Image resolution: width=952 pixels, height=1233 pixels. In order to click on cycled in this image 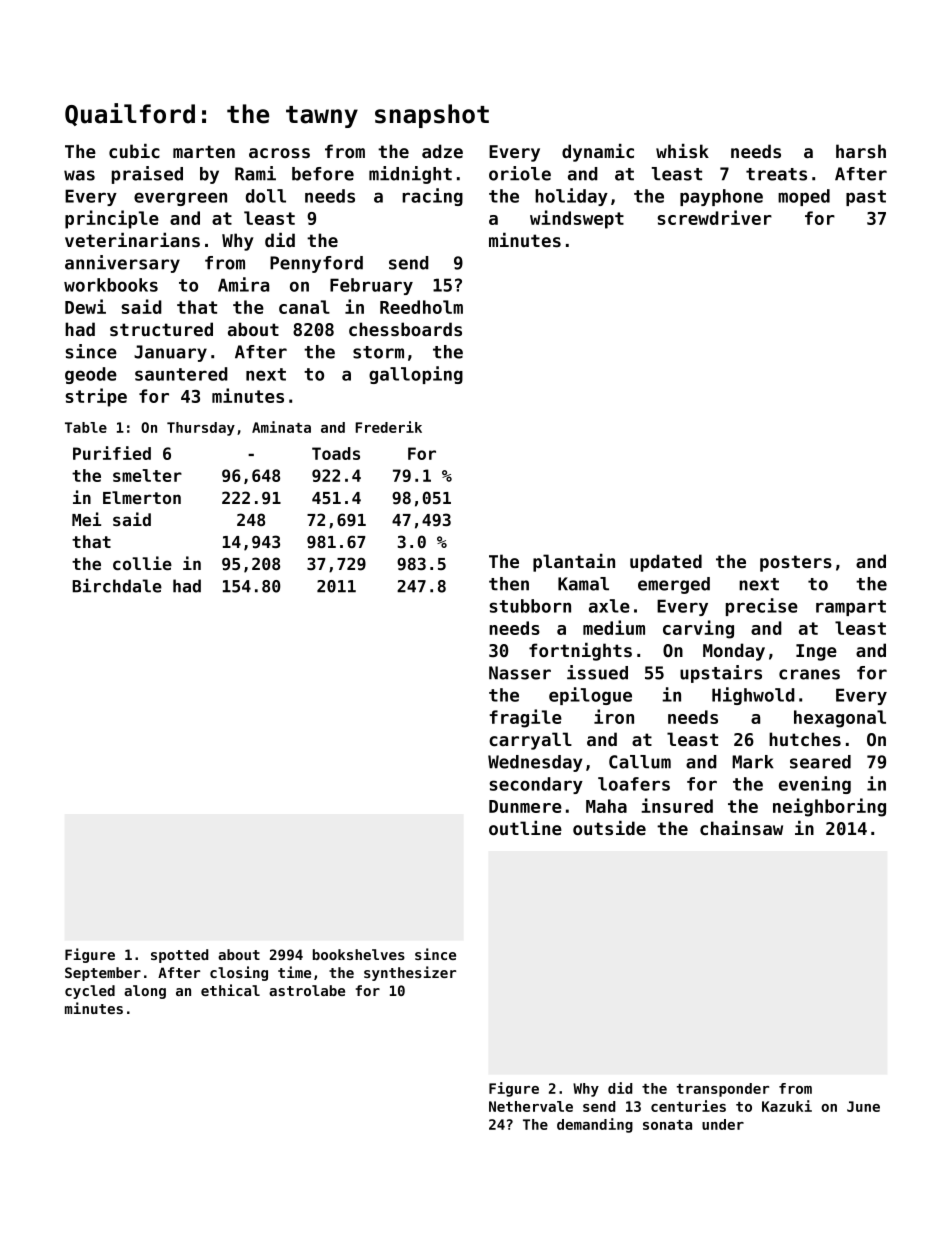, I will do `click(90, 992)`.
